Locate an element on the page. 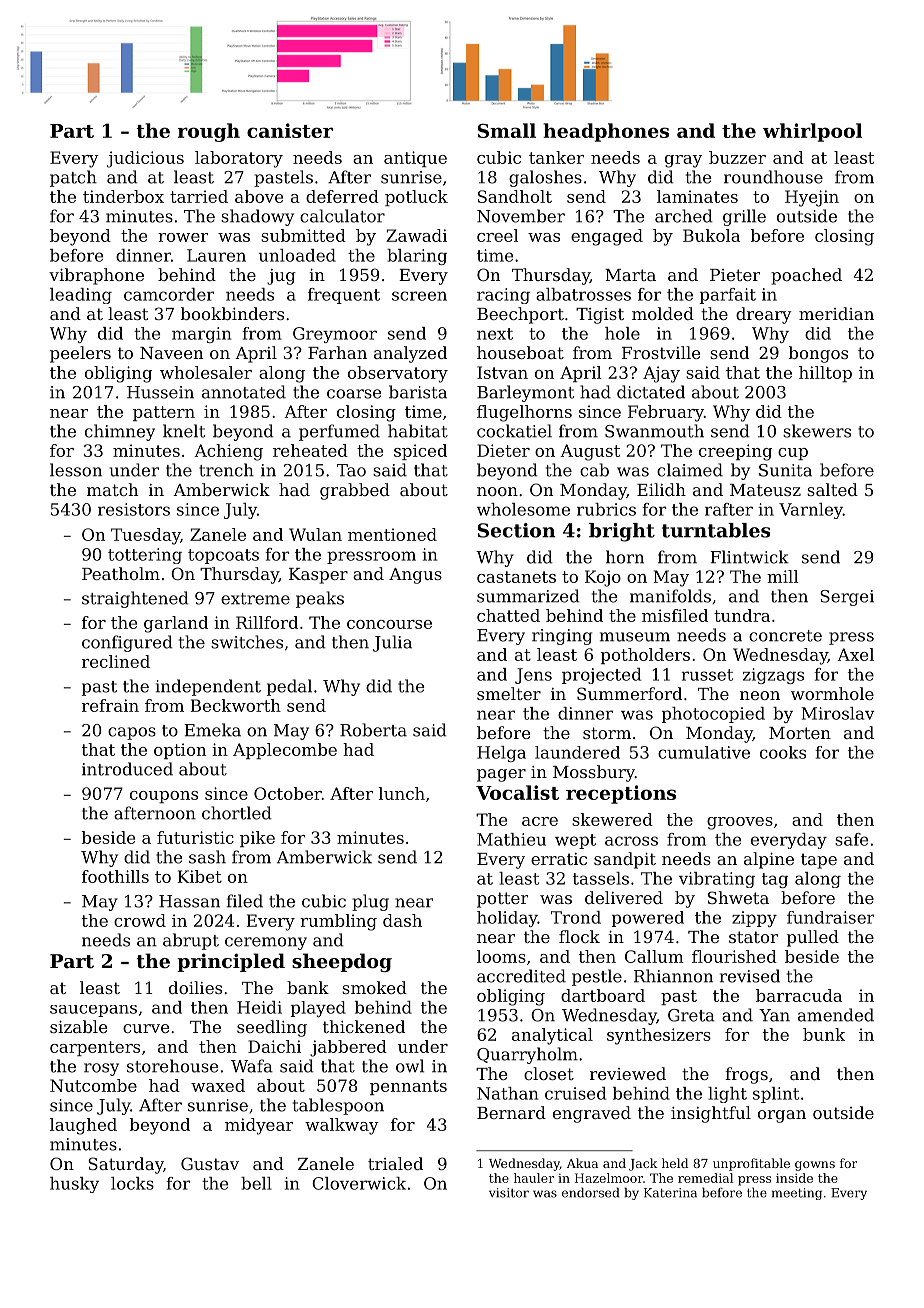 The width and height of the document is (924, 1308). doilies is located at coordinates (195, 987).
